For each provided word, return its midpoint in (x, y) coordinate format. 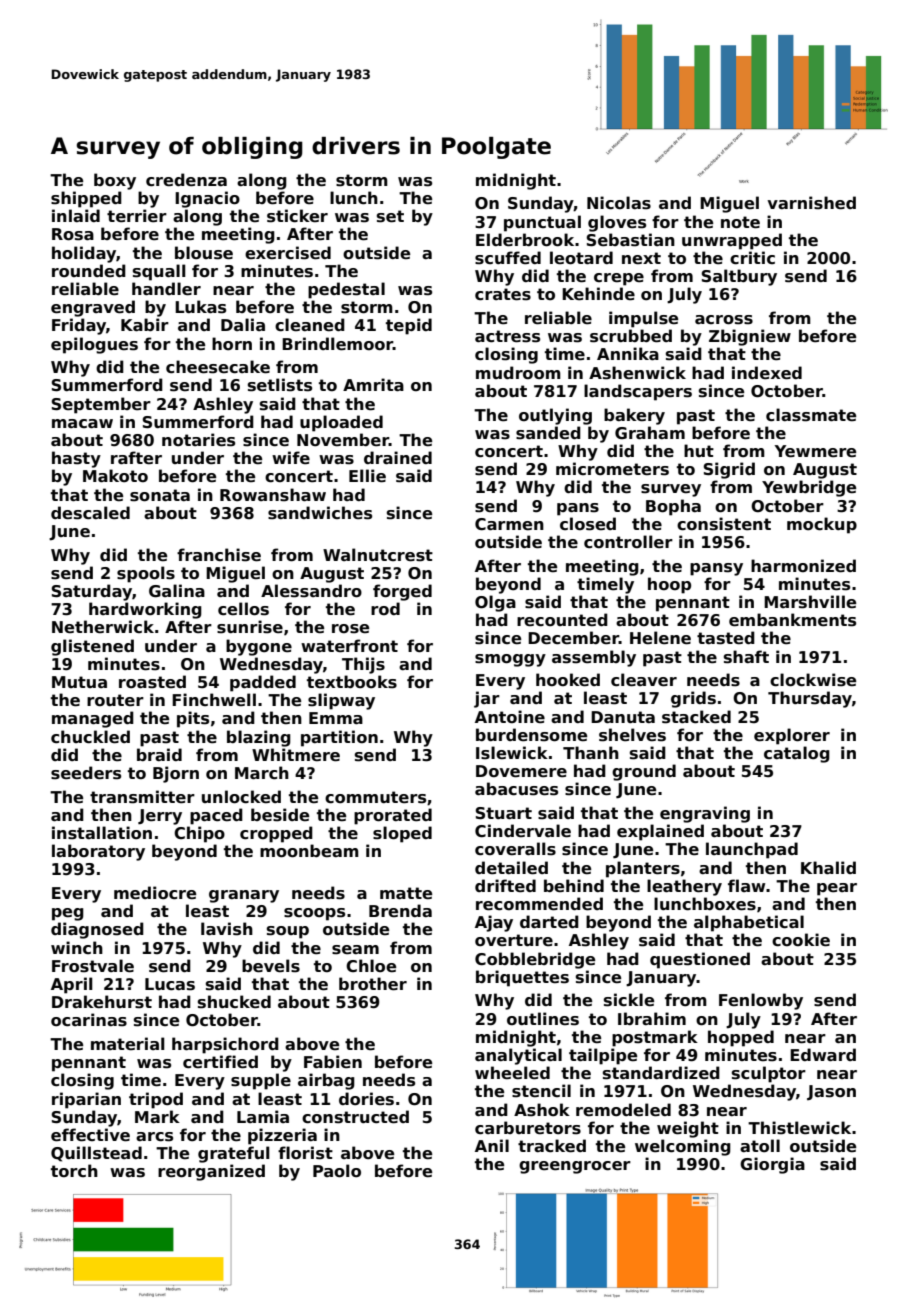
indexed (767, 373)
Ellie (367, 476)
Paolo (337, 1171)
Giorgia (772, 1165)
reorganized (211, 1172)
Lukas (200, 307)
